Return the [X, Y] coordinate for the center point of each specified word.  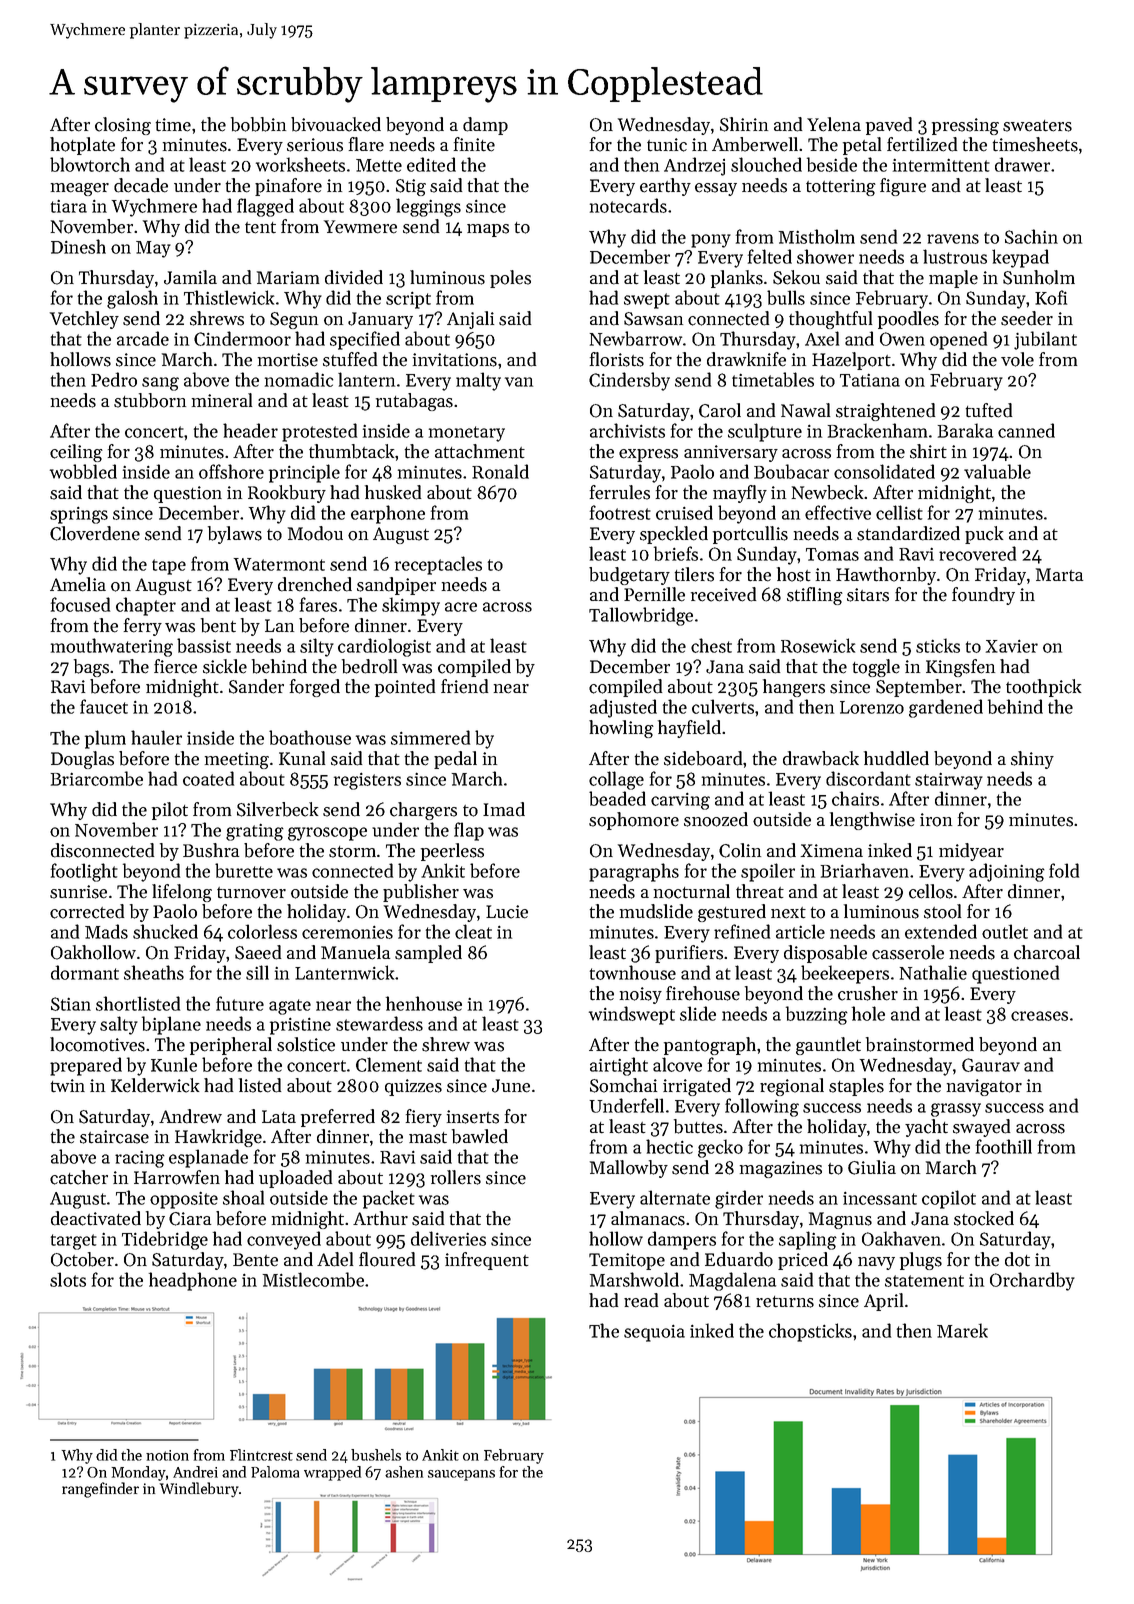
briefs [676, 553]
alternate [675, 1197]
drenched [315, 584]
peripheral [231, 1046]
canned [1026, 430]
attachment [480, 451]
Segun [294, 320]
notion [167, 1455]
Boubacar [791, 471]
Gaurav [991, 1065]
